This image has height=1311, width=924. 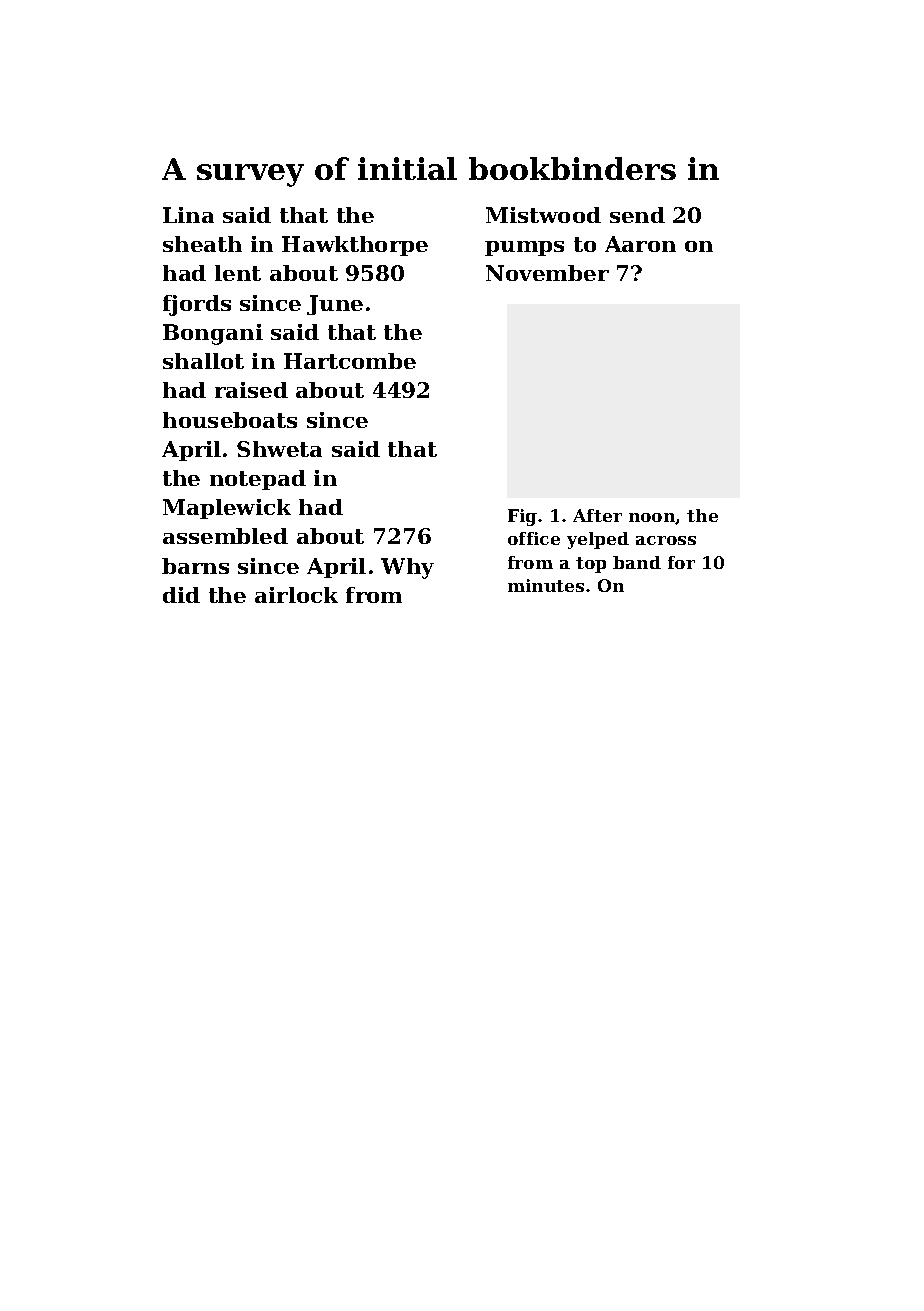 What do you see at coordinates (181, 595) in the image?
I see `did` at bounding box center [181, 595].
